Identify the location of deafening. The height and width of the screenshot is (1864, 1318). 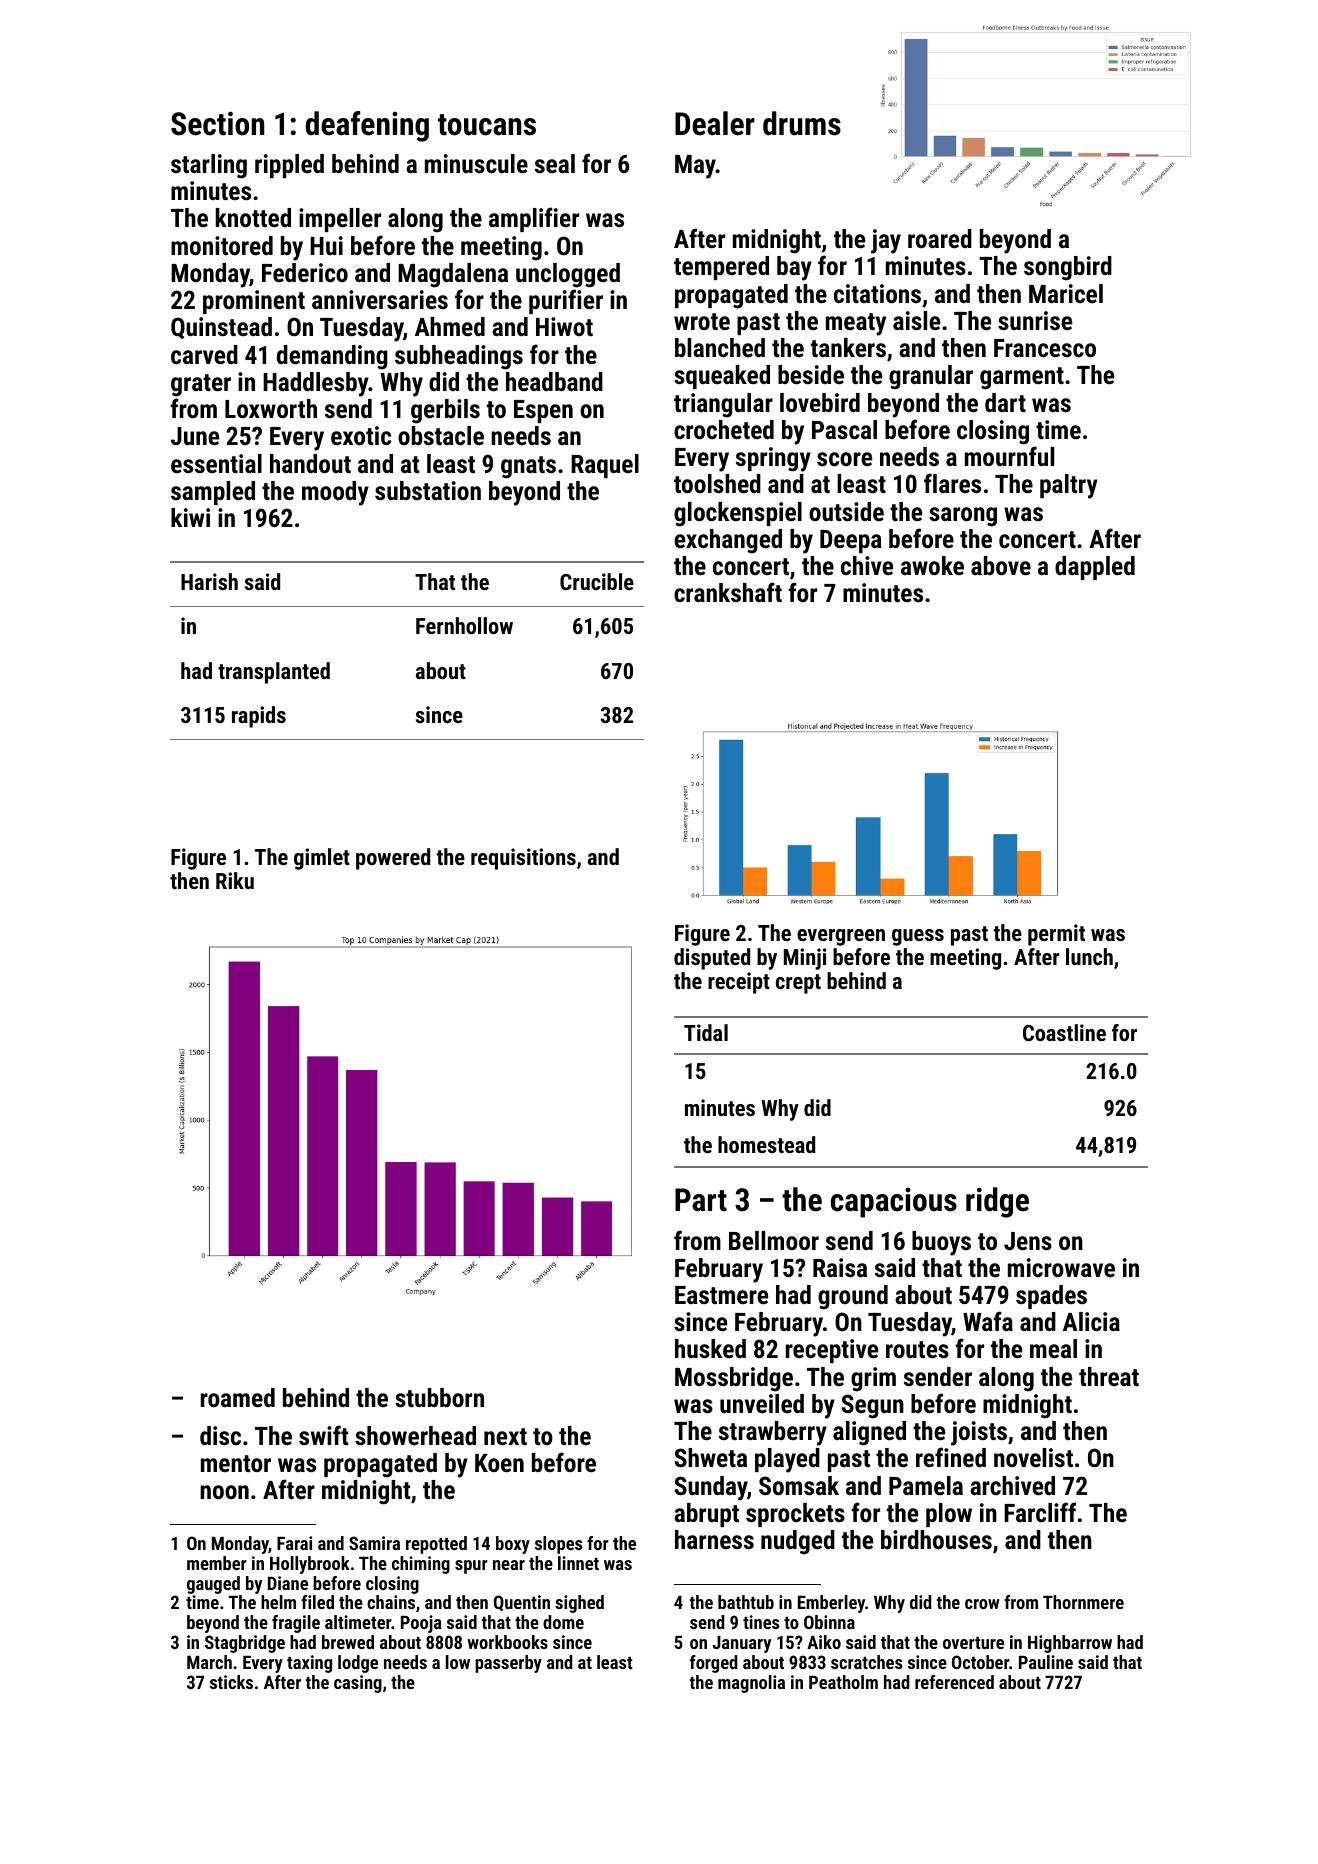
(367, 126).
